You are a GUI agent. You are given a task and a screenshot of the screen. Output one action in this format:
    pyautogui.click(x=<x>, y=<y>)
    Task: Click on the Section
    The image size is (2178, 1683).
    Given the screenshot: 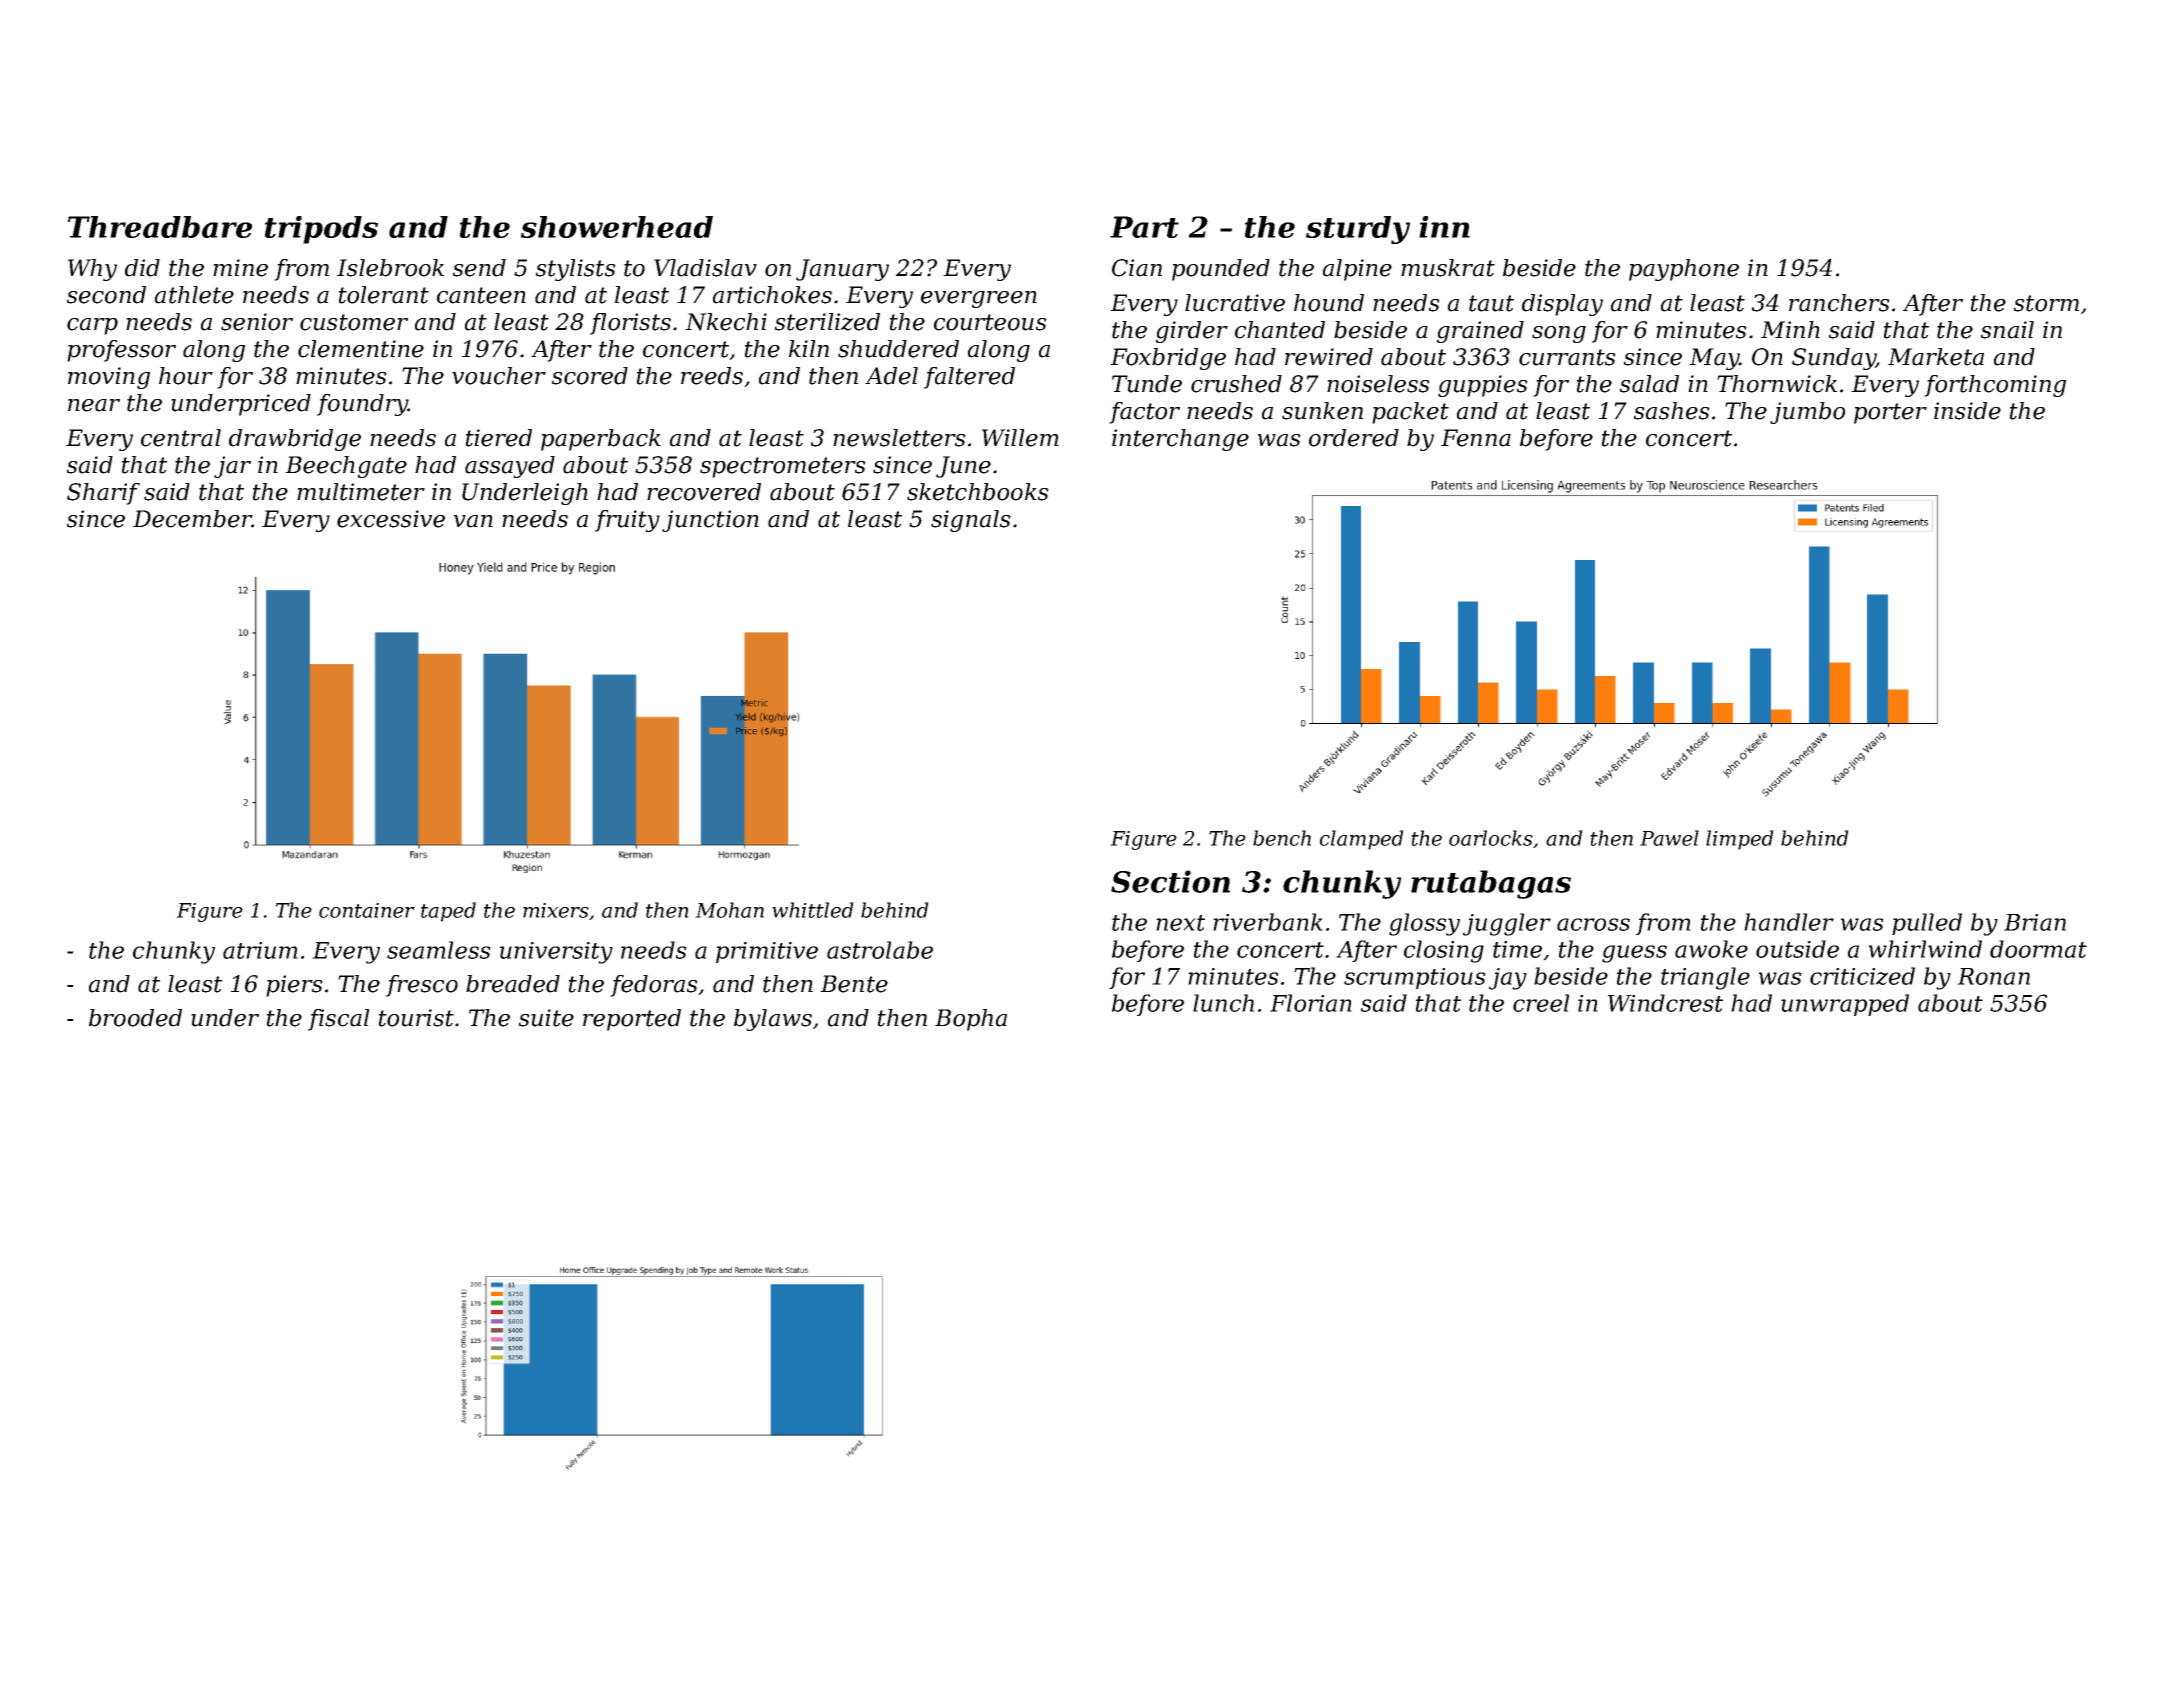 What is the action you would take?
    pyautogui.click(x=1170, y=881)
